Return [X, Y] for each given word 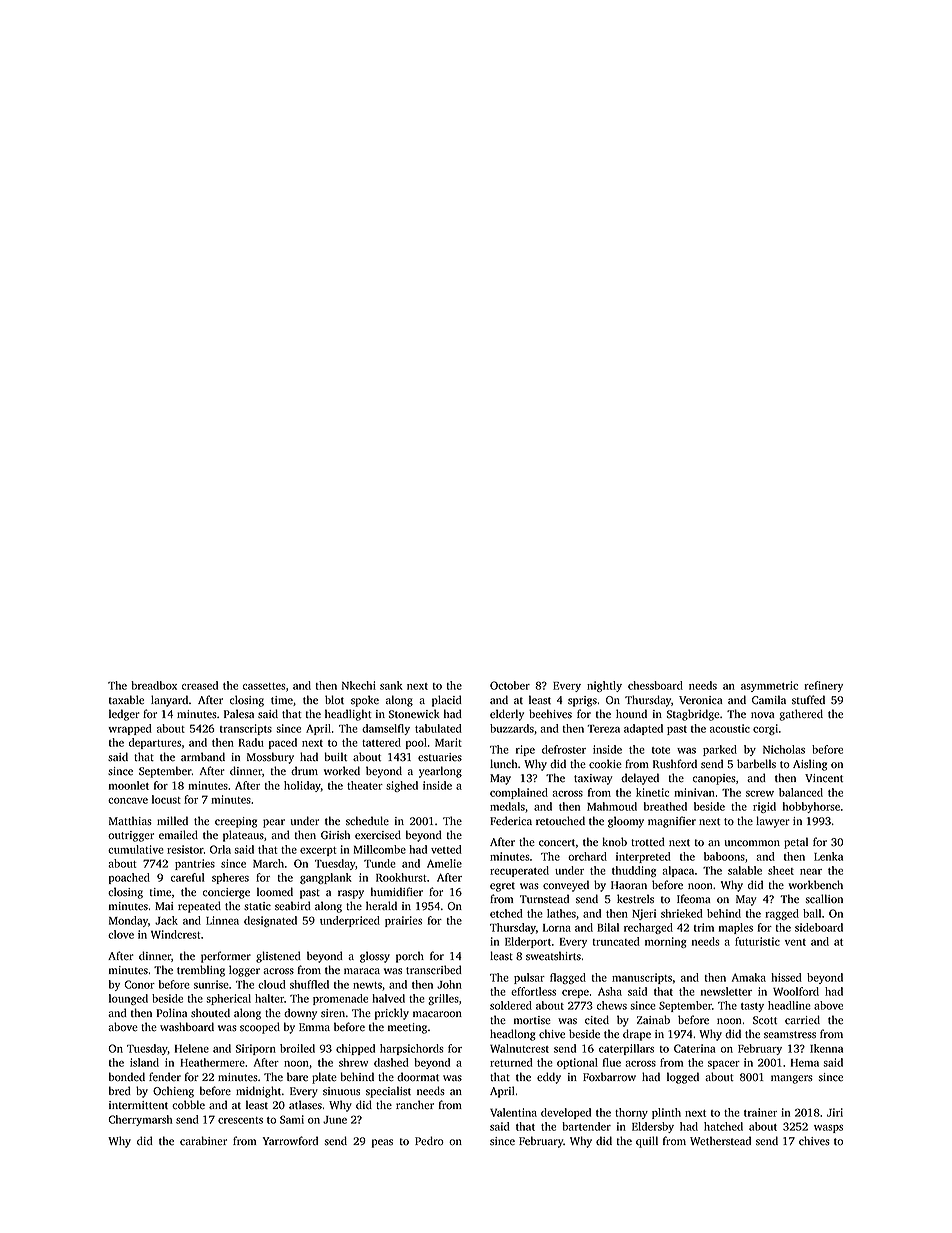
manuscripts [642, 978]
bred [120, 1090]
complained [519, 793]
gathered [801, 715]
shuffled [309, 984]
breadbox [154, 685]
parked [720, 750]
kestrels [635, 899]
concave [128, 801]
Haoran [629, 885]
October [510, 685]
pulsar [529, 978]
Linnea [222, 920]
